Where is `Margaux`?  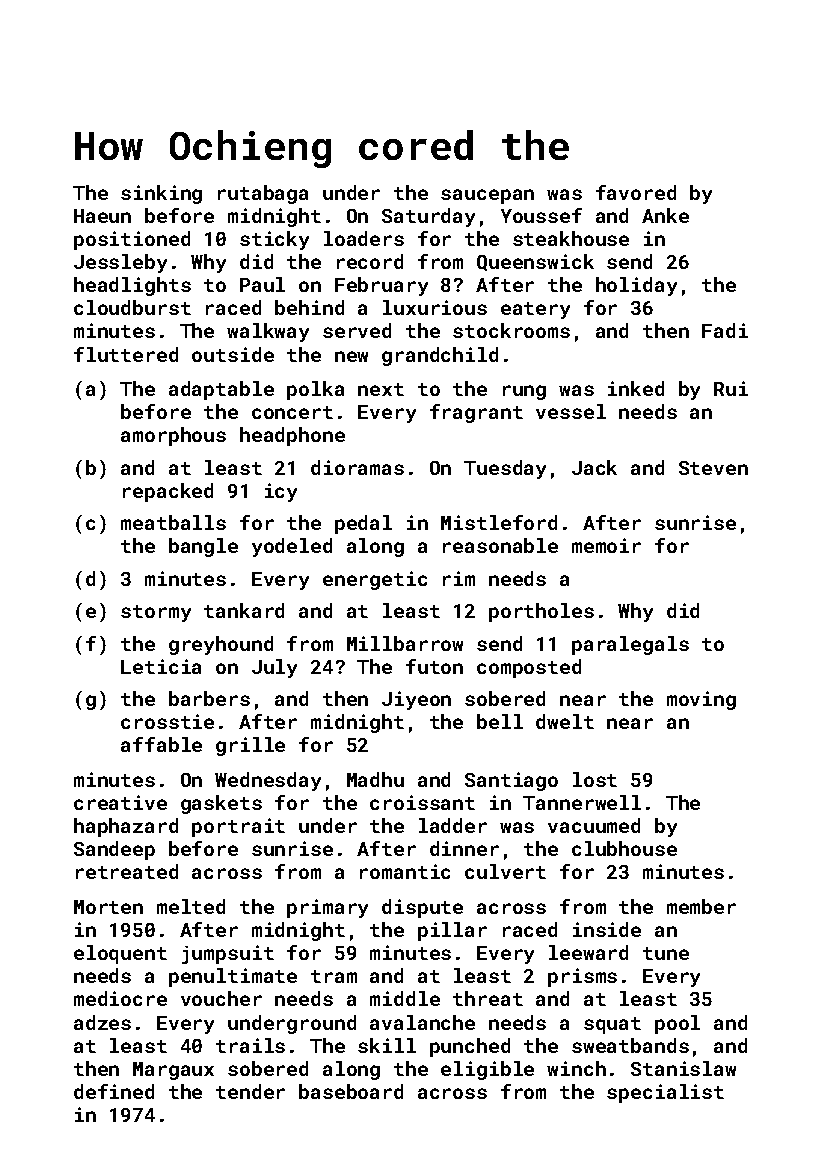
Margaux is located at coordinates (173, 1071).
